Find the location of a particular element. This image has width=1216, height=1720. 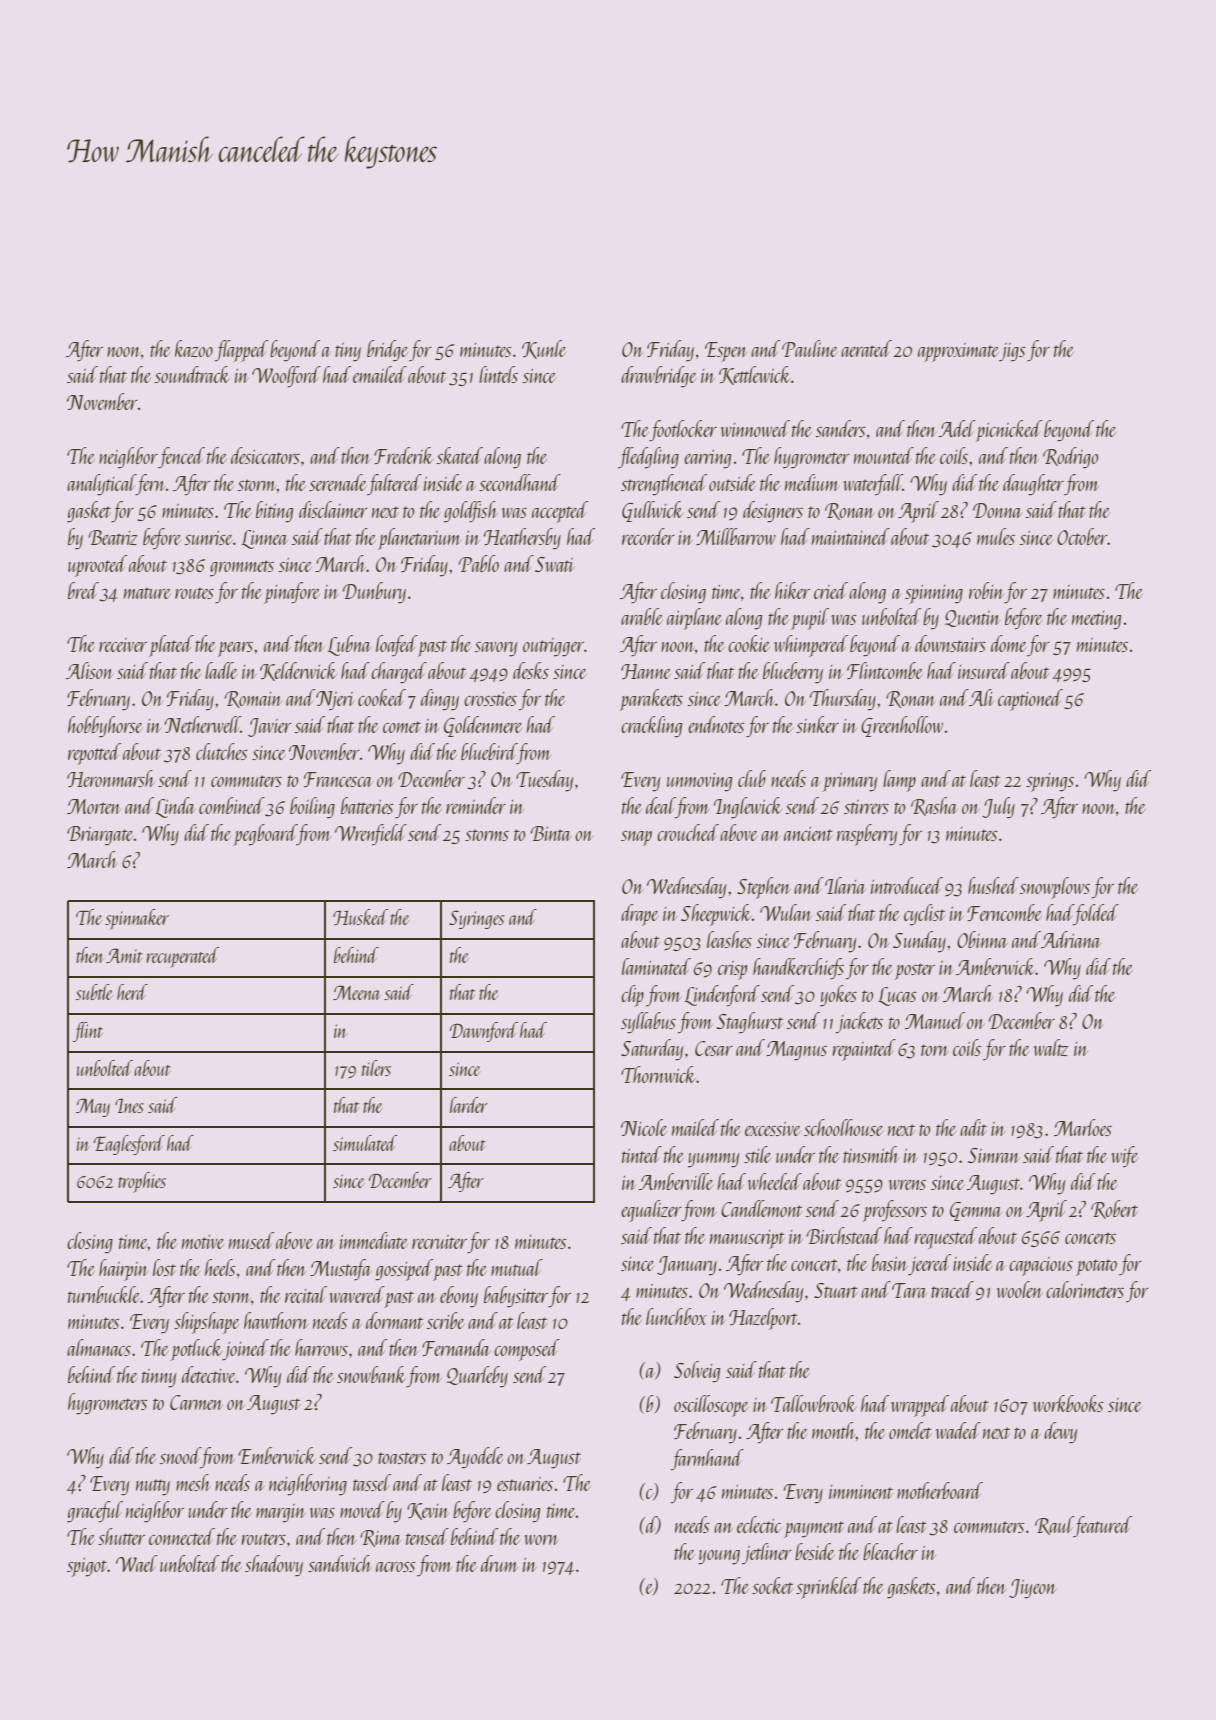

waltz is located at coordinates (1050, 1047).
